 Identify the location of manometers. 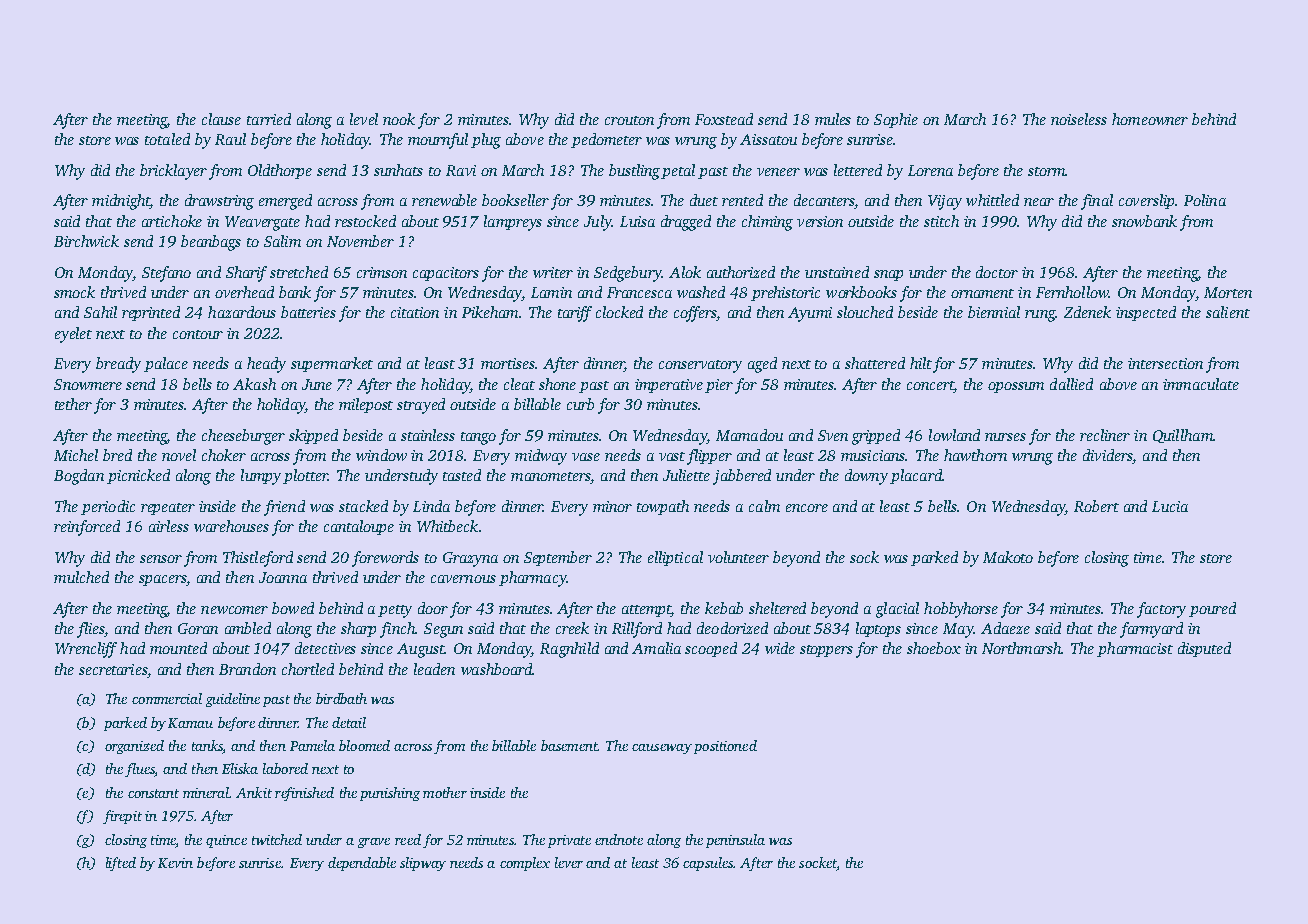
(551, 478).
